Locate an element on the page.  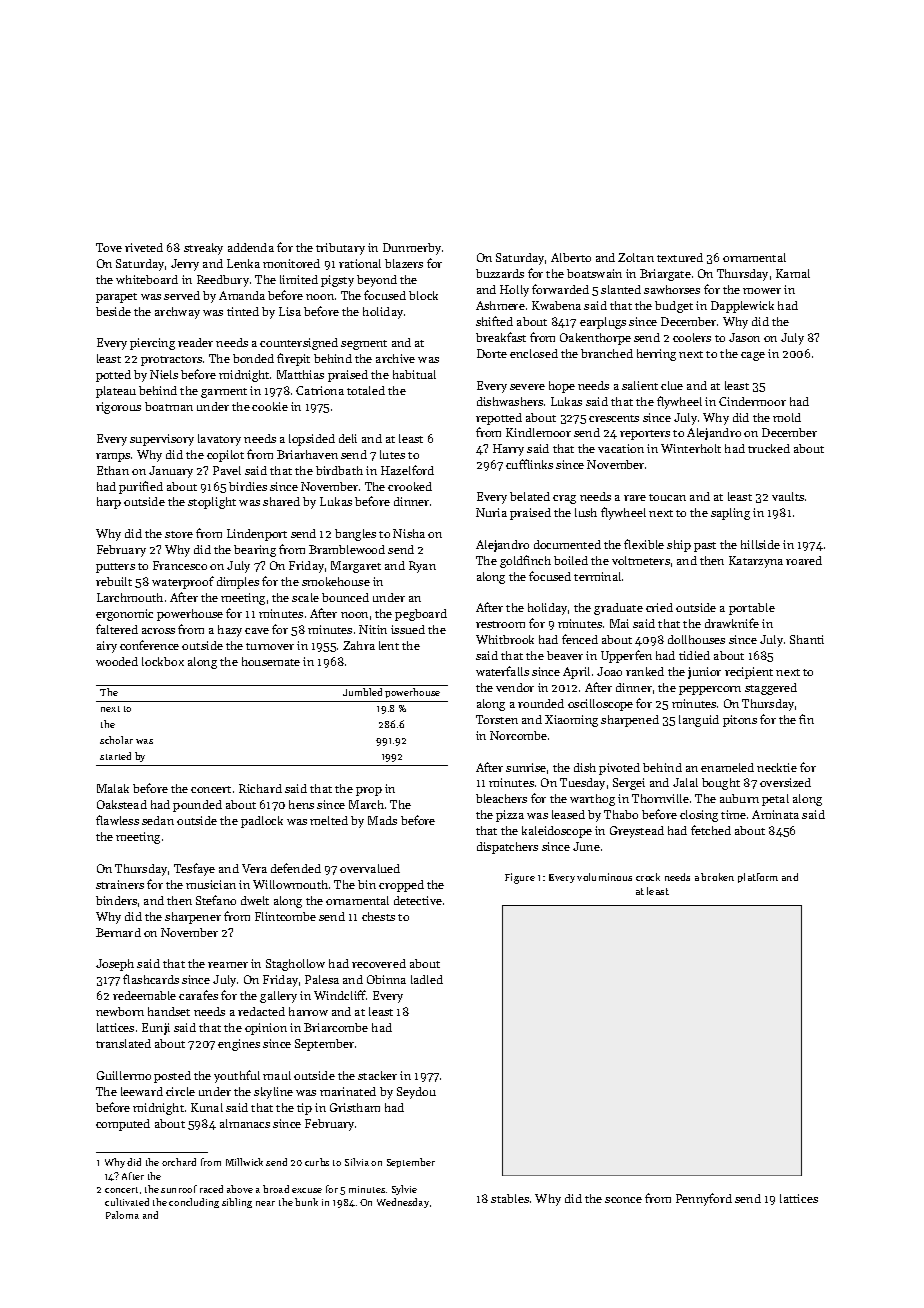
Nisha is located at coordinates (409, 533).
